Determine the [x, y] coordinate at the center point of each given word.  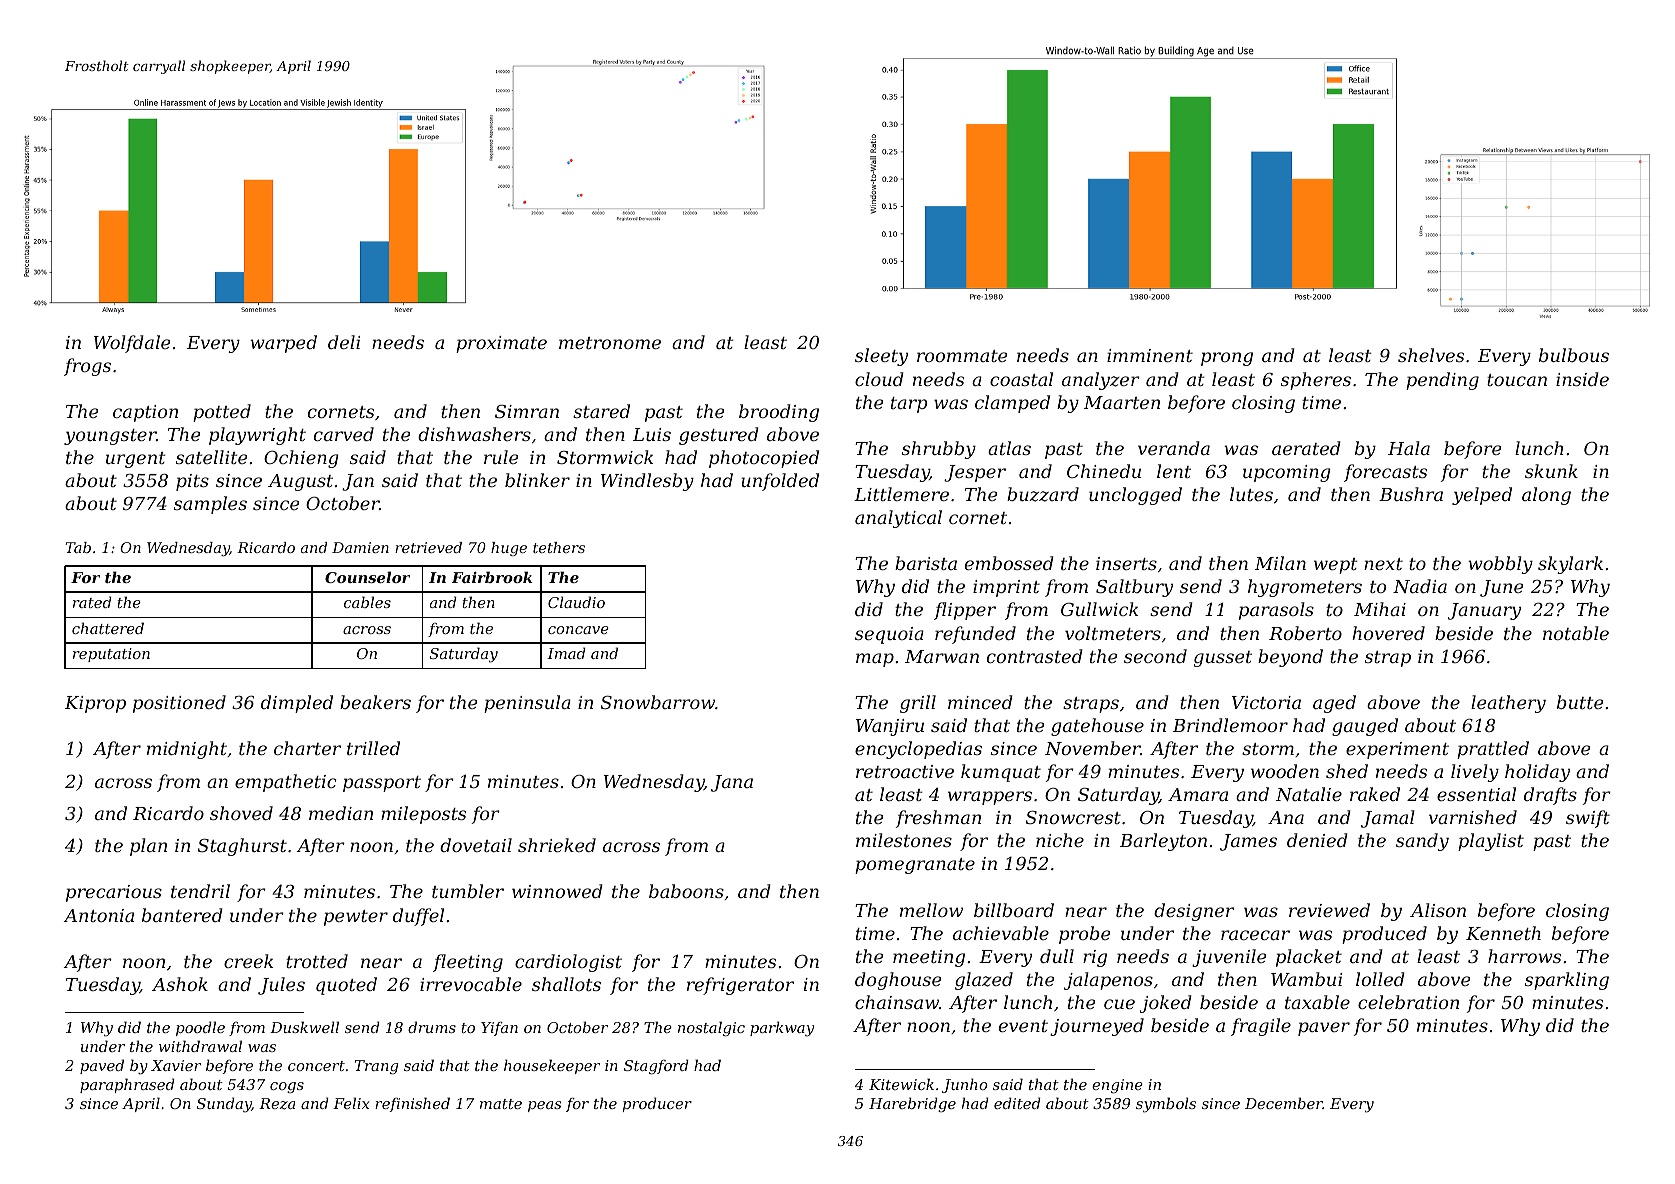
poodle [200, 1028]
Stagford [656, 1067]
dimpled [297, 704]
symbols [1166, 1105]
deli [344, 342]
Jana [732, 783]
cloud [879, 379]
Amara [1198, 794]
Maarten [1122, 402]
